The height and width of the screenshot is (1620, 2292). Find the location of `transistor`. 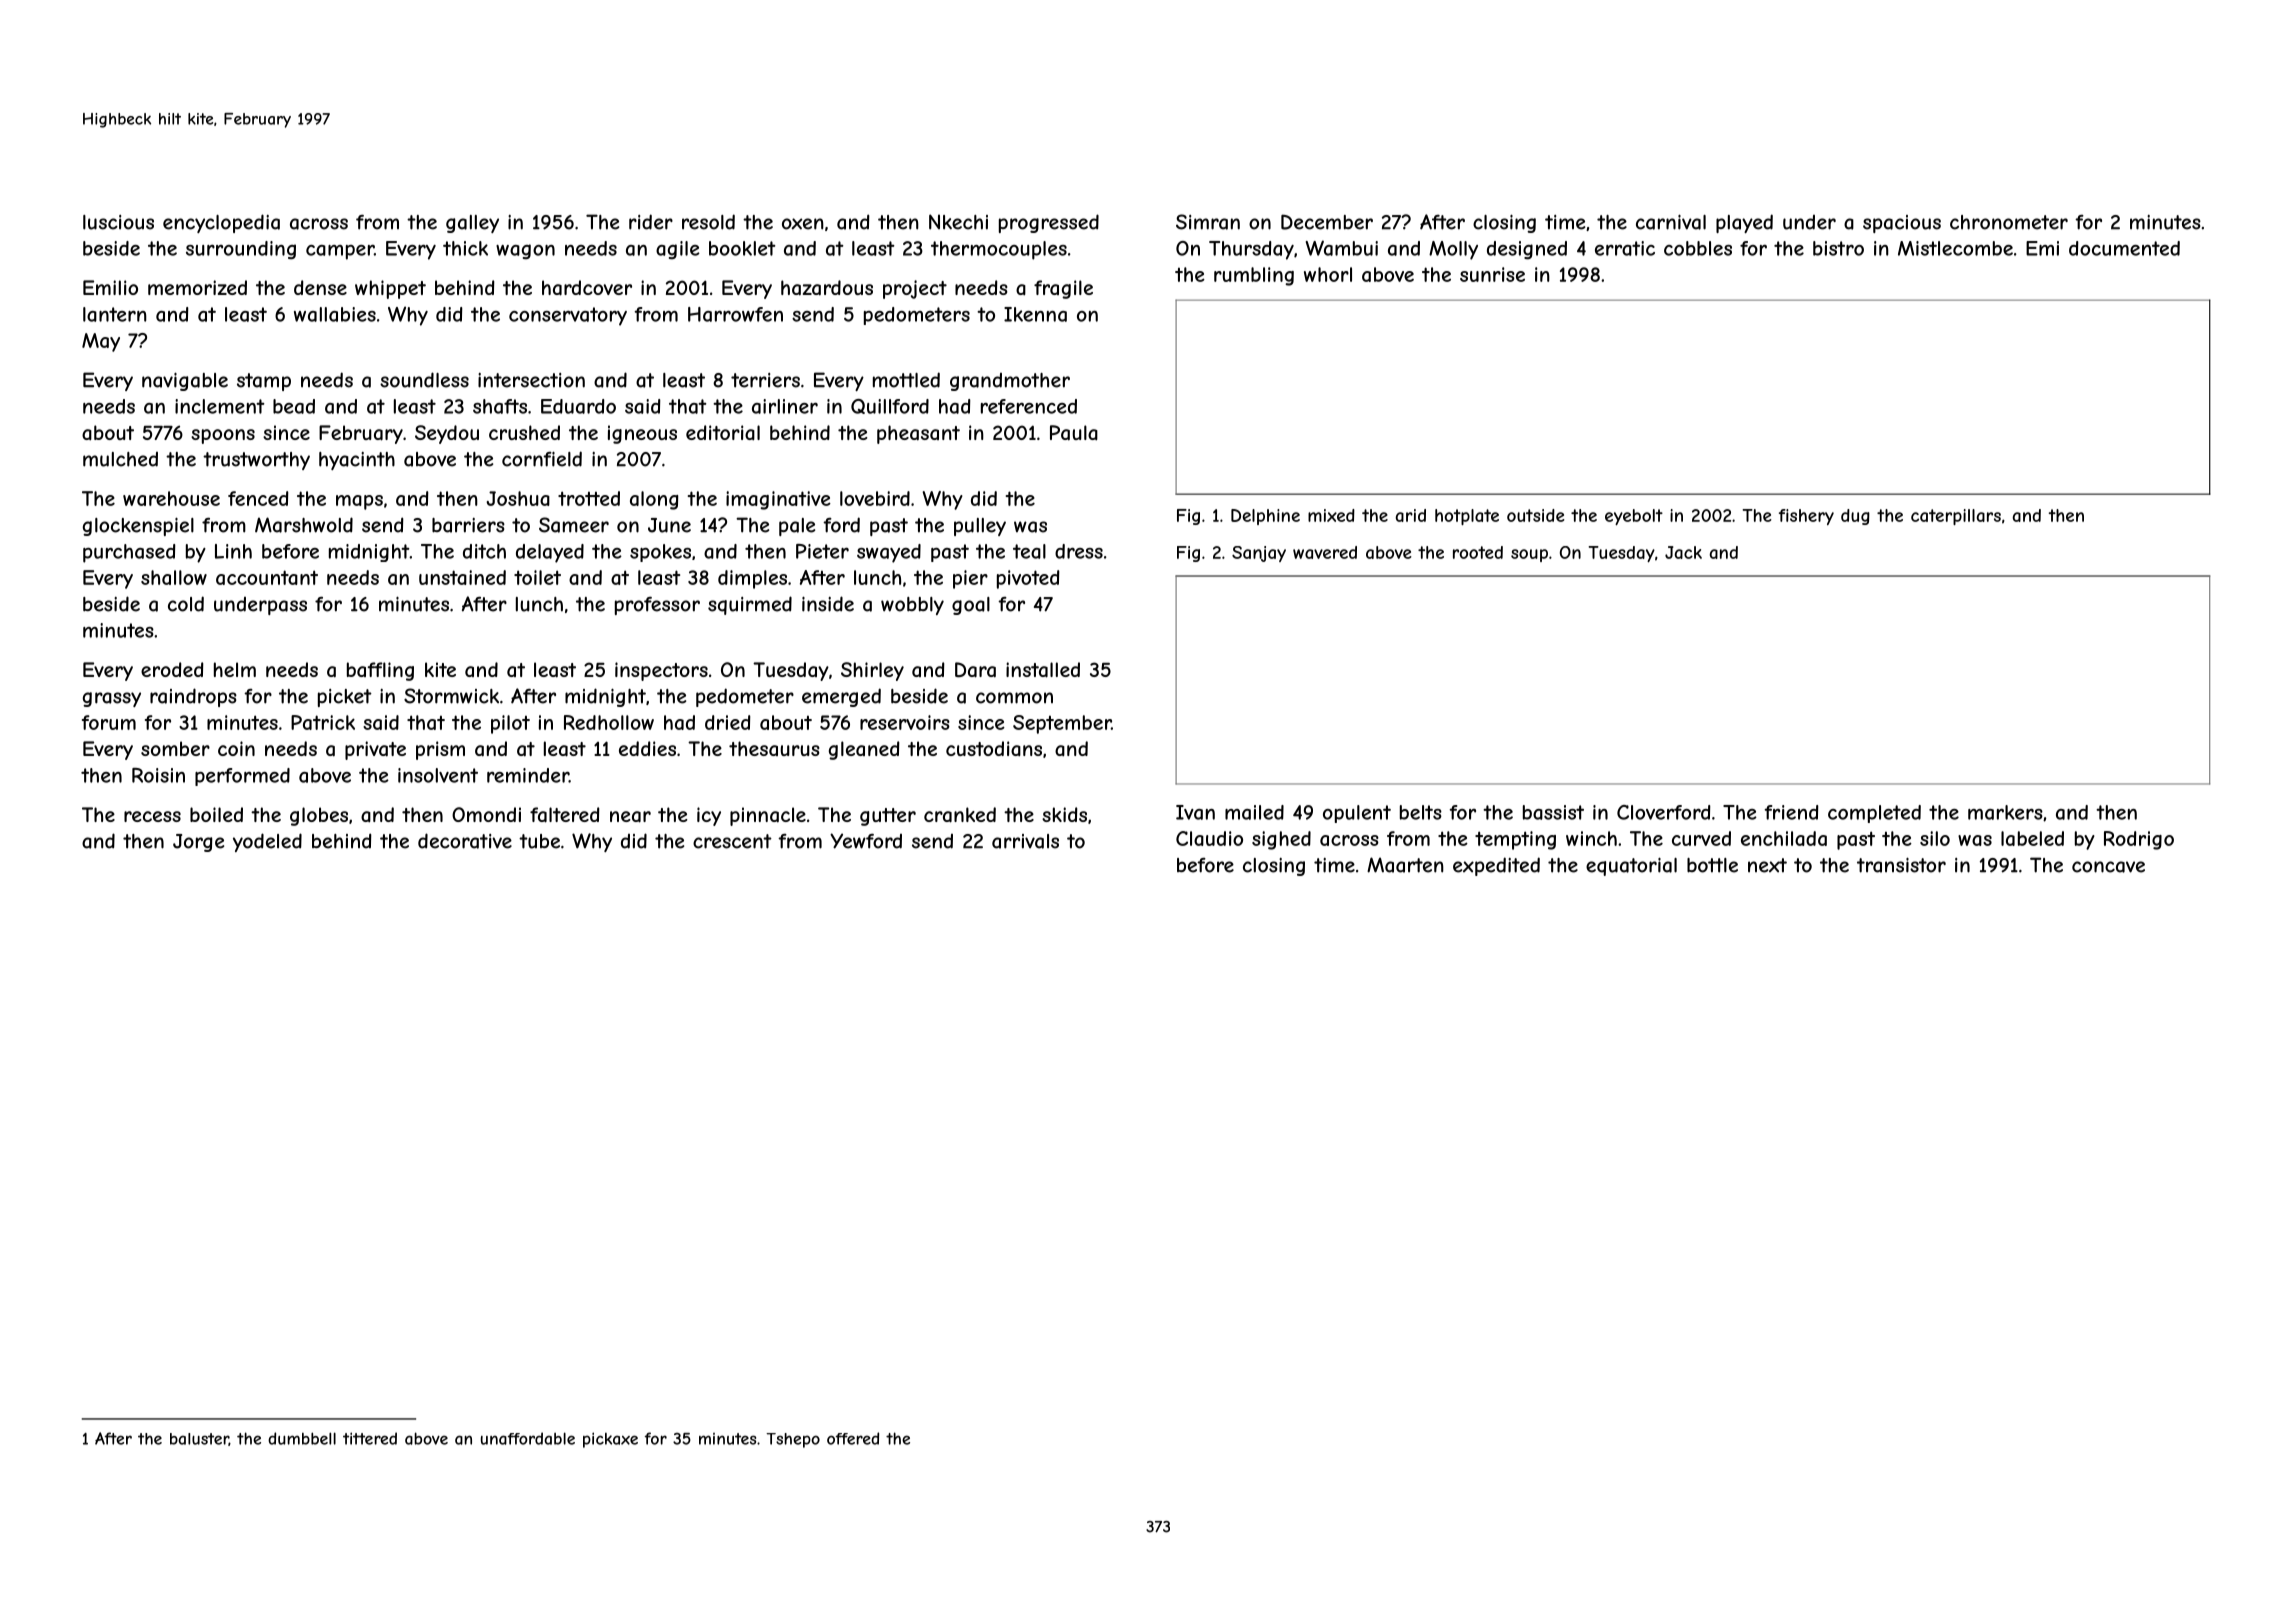

transistor is located at coordinates (1901, 865).
